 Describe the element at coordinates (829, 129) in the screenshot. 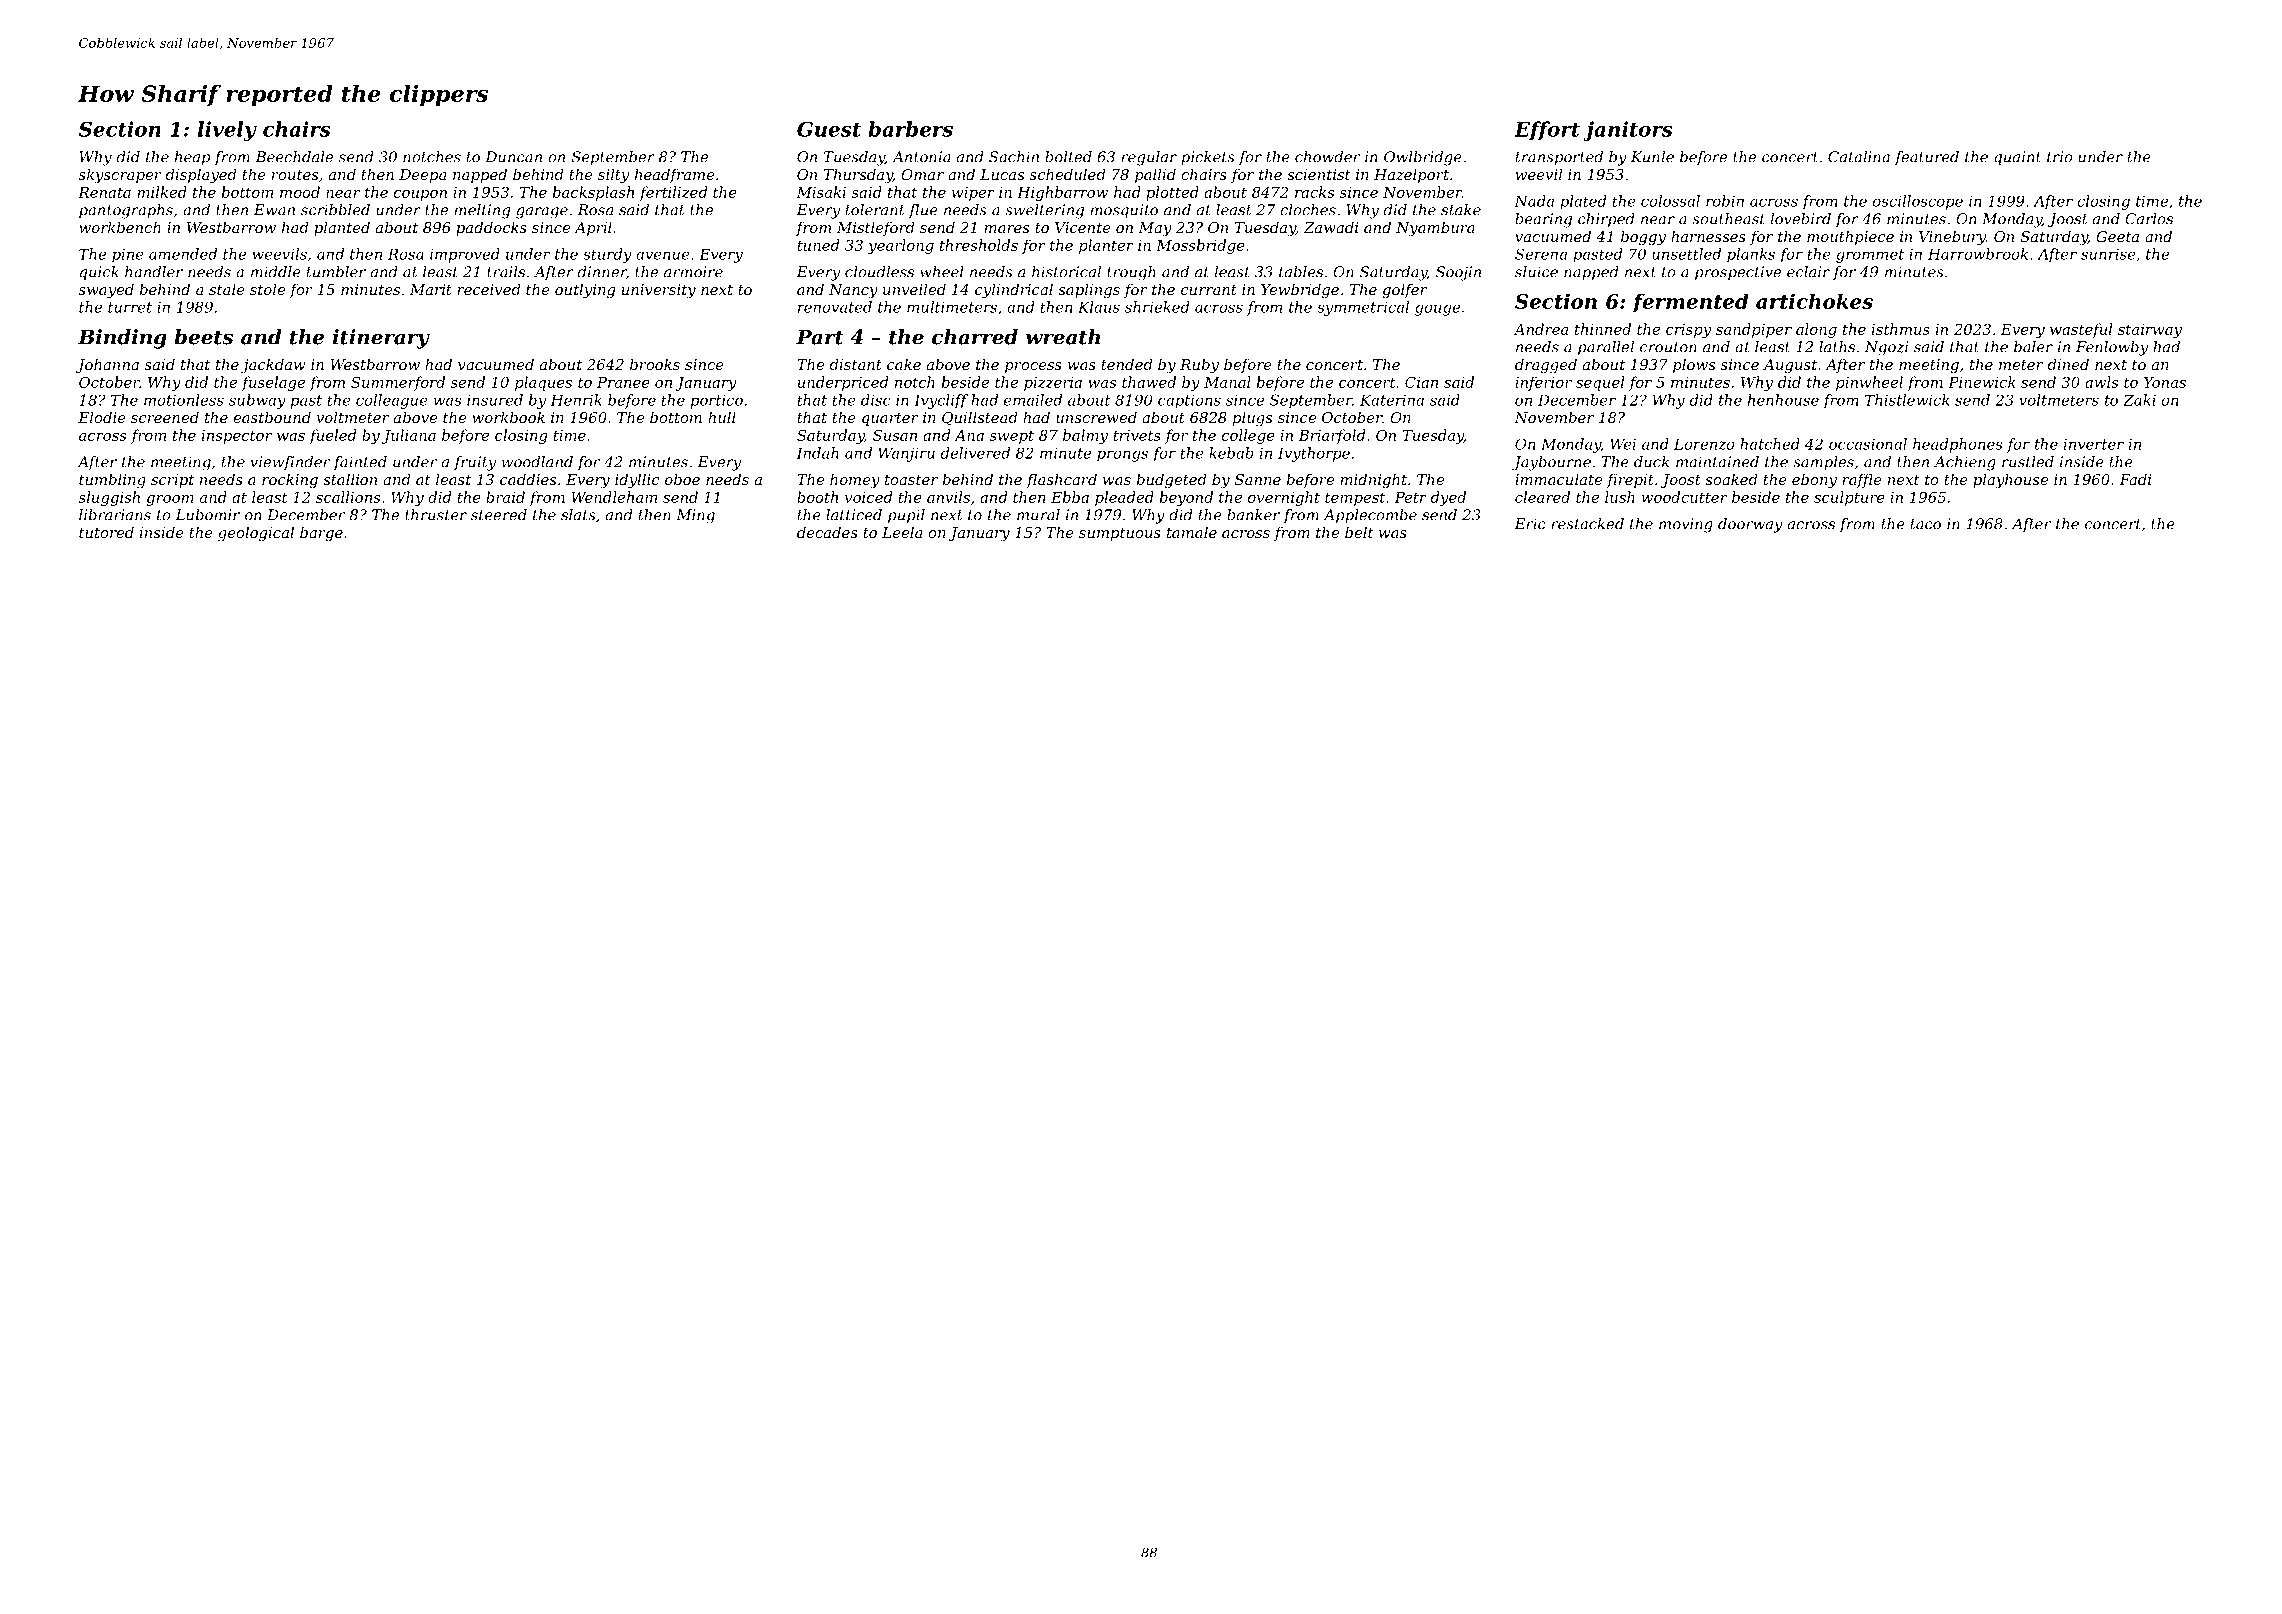

I see `Guest` at that location.
